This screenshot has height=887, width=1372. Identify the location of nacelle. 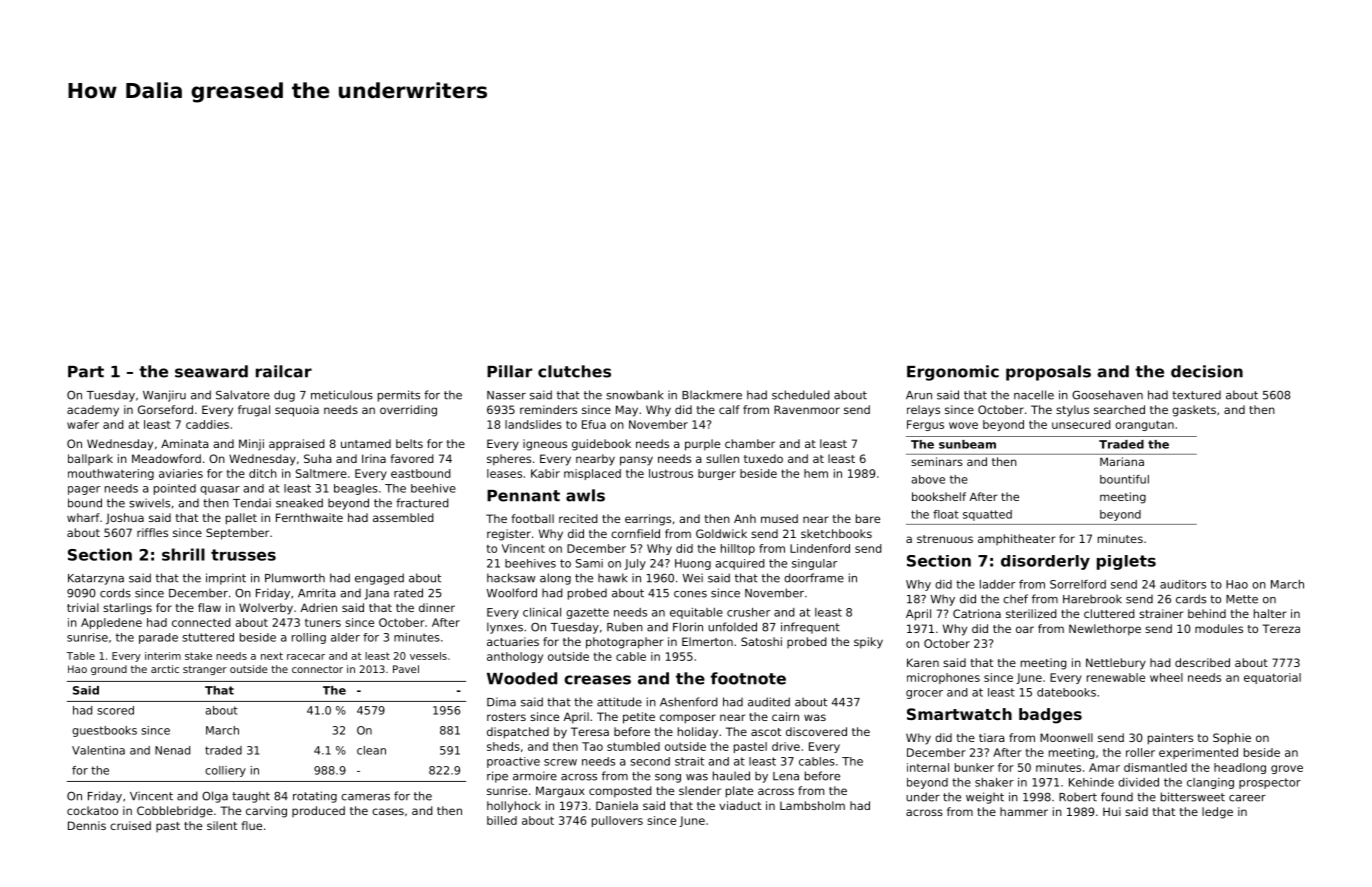
(1034, 395).
